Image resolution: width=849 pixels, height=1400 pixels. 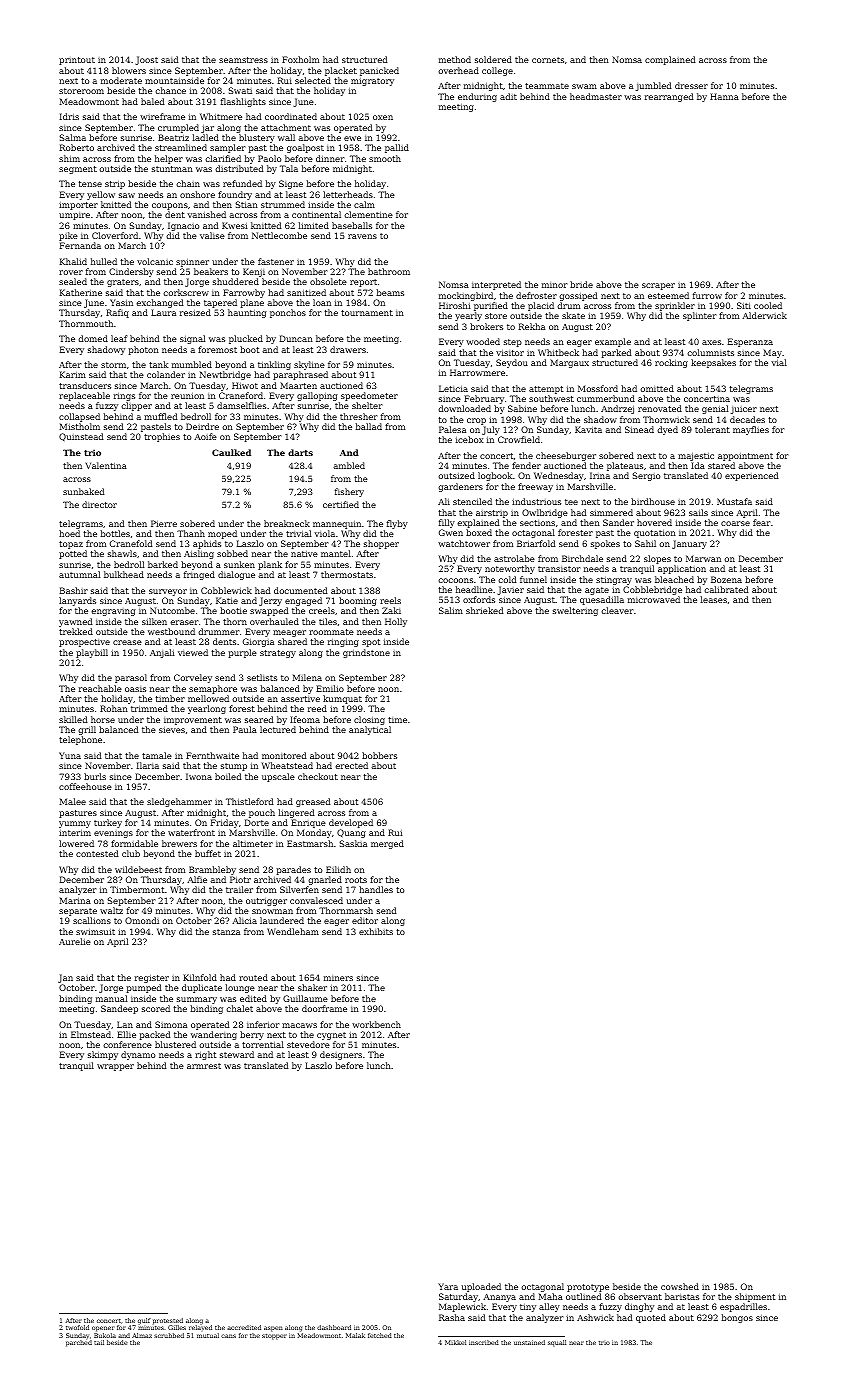 What do you see at coordinates (106, 465) in the screenshot?
I see `Valentina` at bounding box center [106, 465].
